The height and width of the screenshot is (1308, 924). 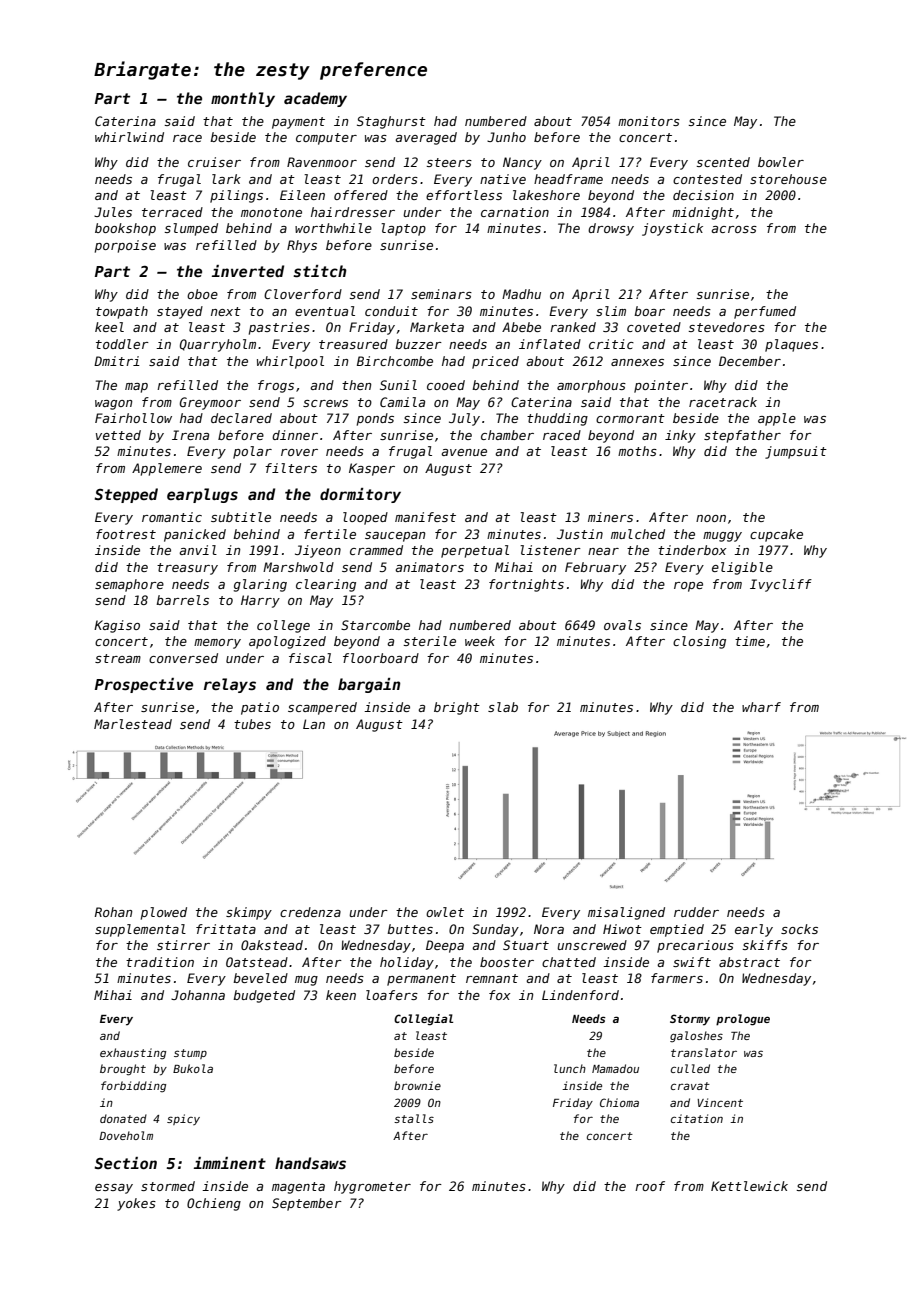 I want to click on rudder, so click(x=696, y=912).
